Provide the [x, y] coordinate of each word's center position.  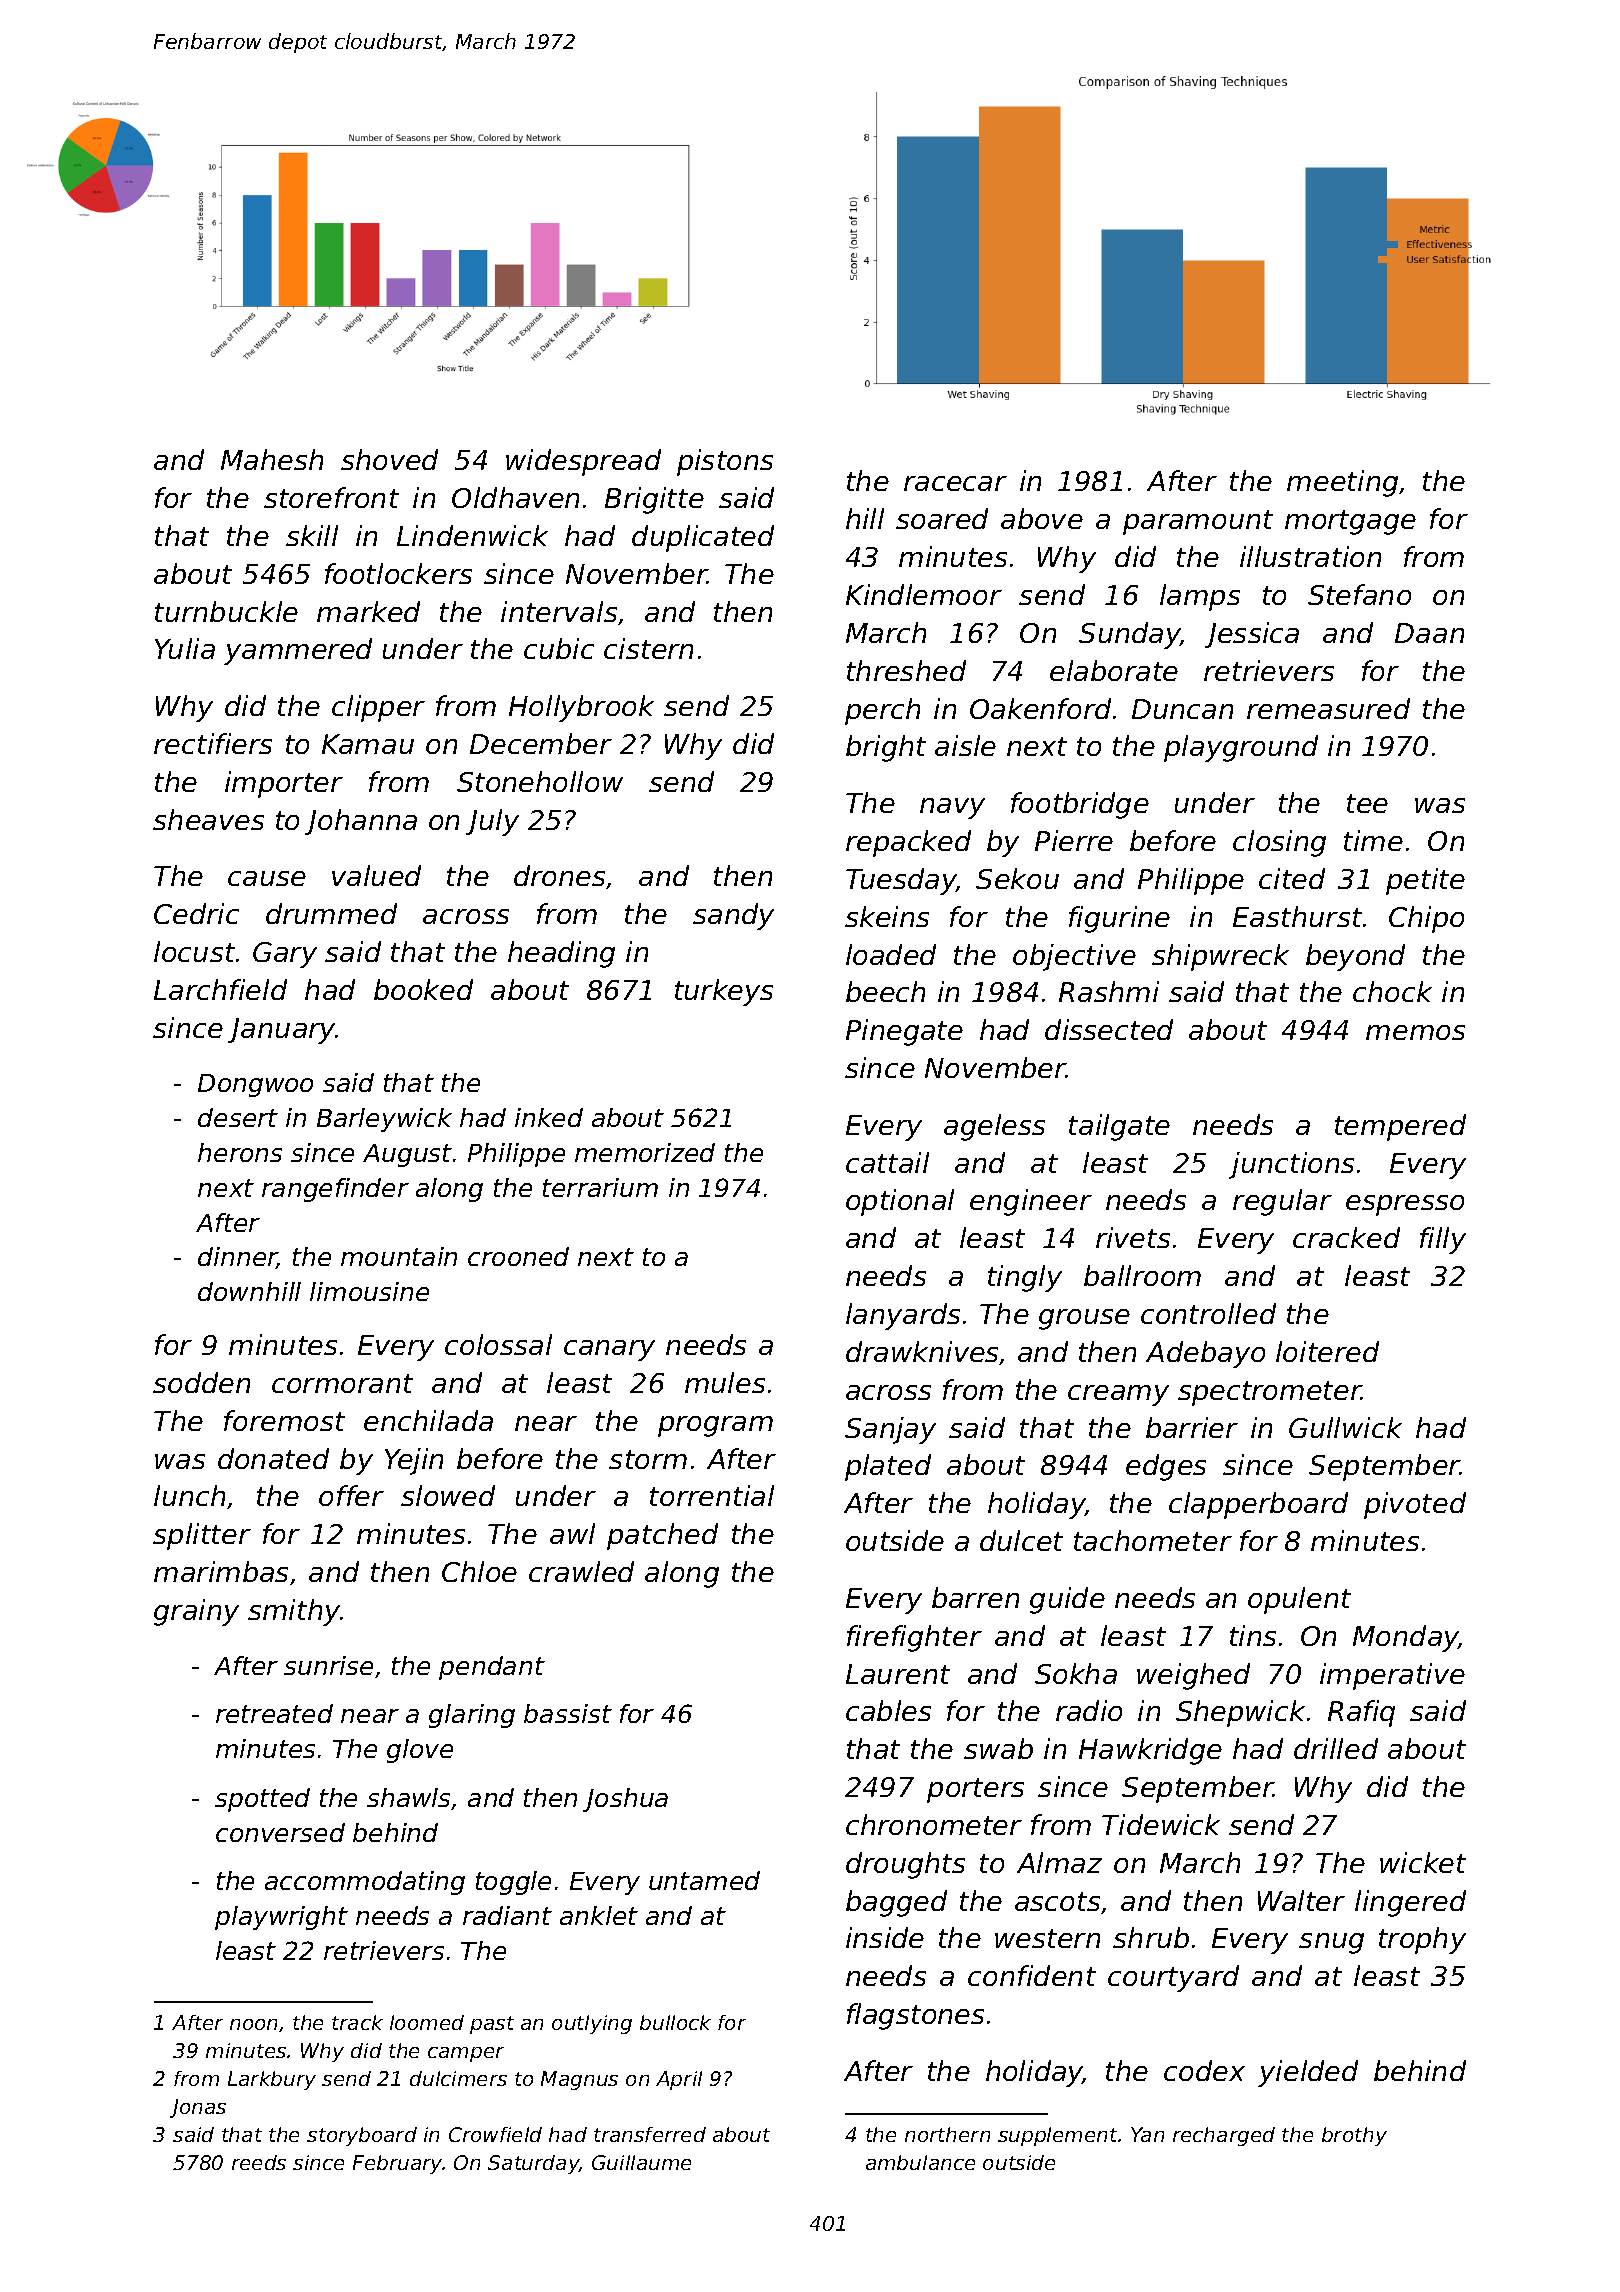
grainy [196, 1612]
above [1042, 518]
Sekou [1017, 878]
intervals [559, 611]
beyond [1355, 957]
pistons [725, 462]
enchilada [428, 1420]
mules [725, 1382]
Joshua [625, 1800]
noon [253, 2024]
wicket [1423, 1862]
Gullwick [1345, 1427]
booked [423, 989]
